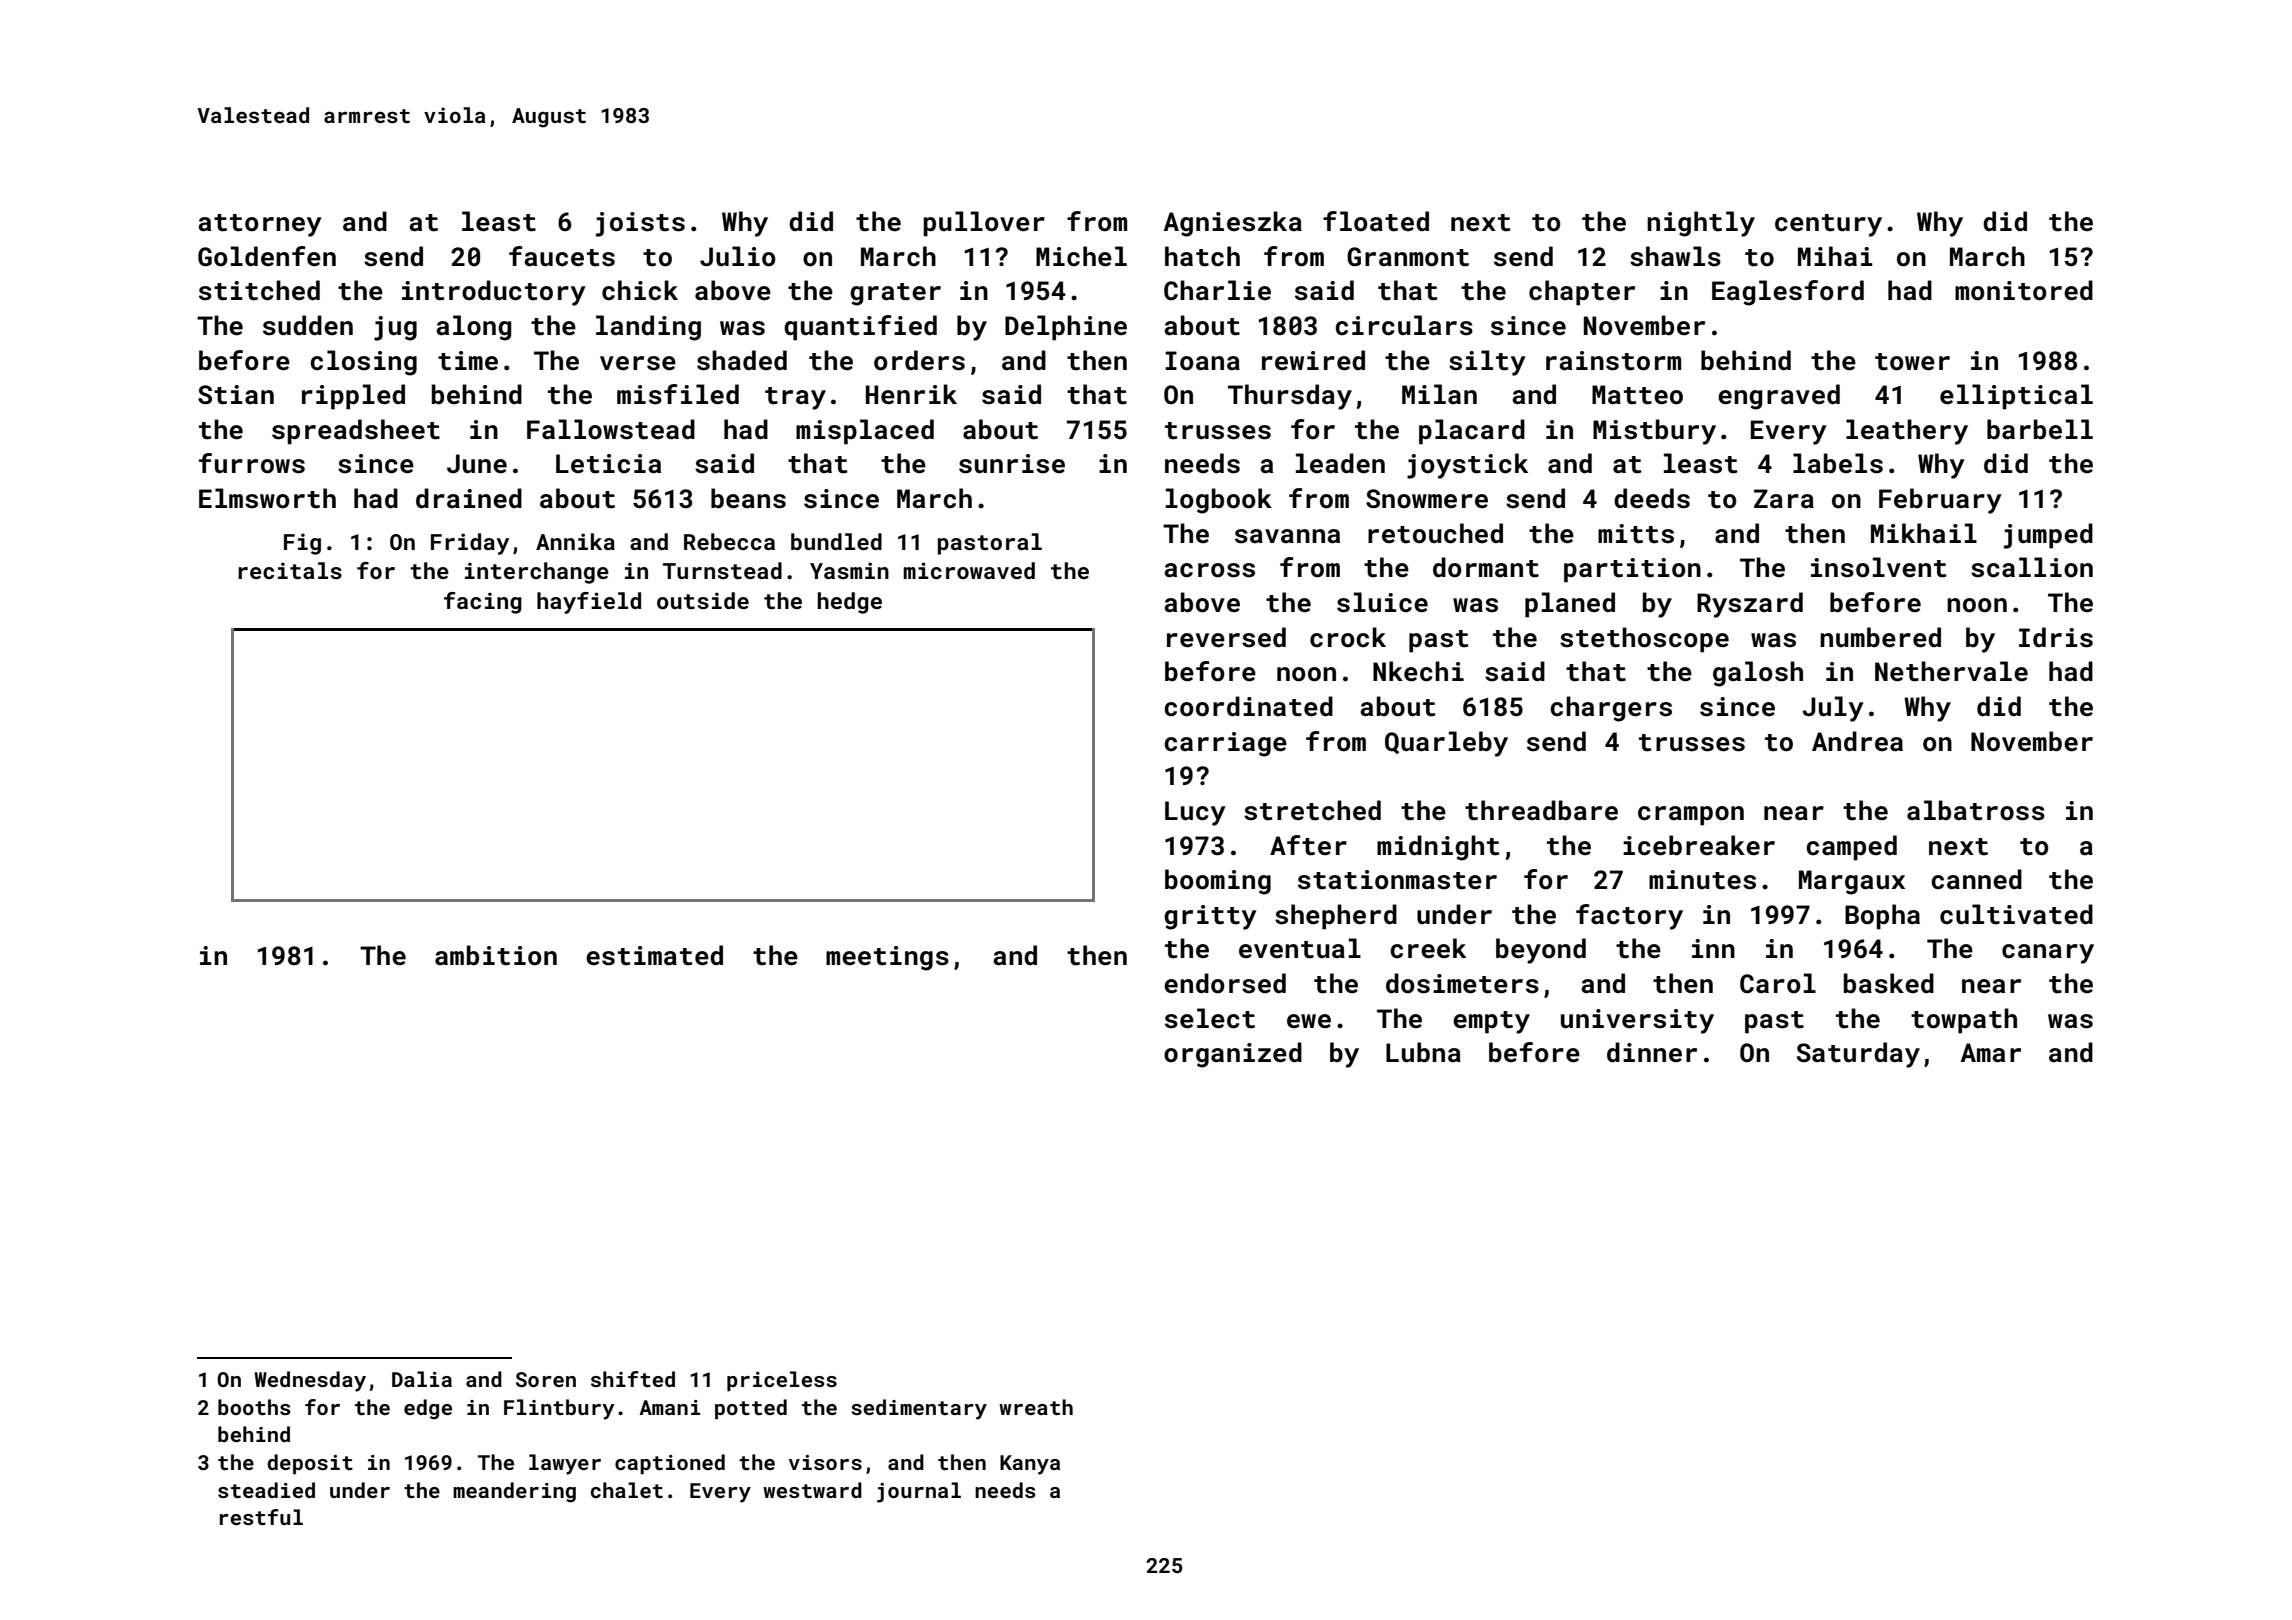 Image resolution: width=2292 pixels, height=1620 pixels. I want to click on circulars, so click(1404, 325).
